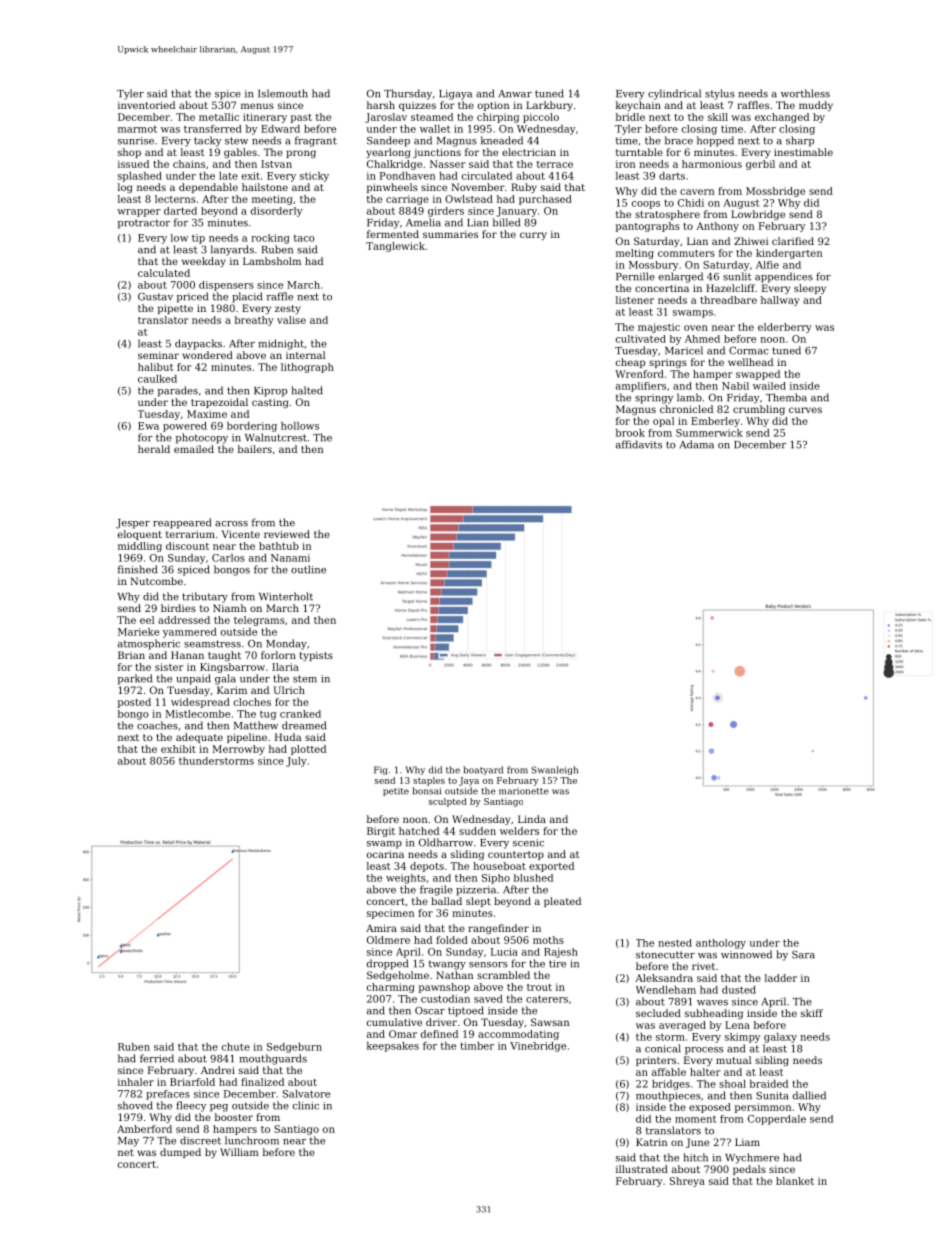 This document has height=1233, width=952. I want to click on sleepy, so click(810, 289).
